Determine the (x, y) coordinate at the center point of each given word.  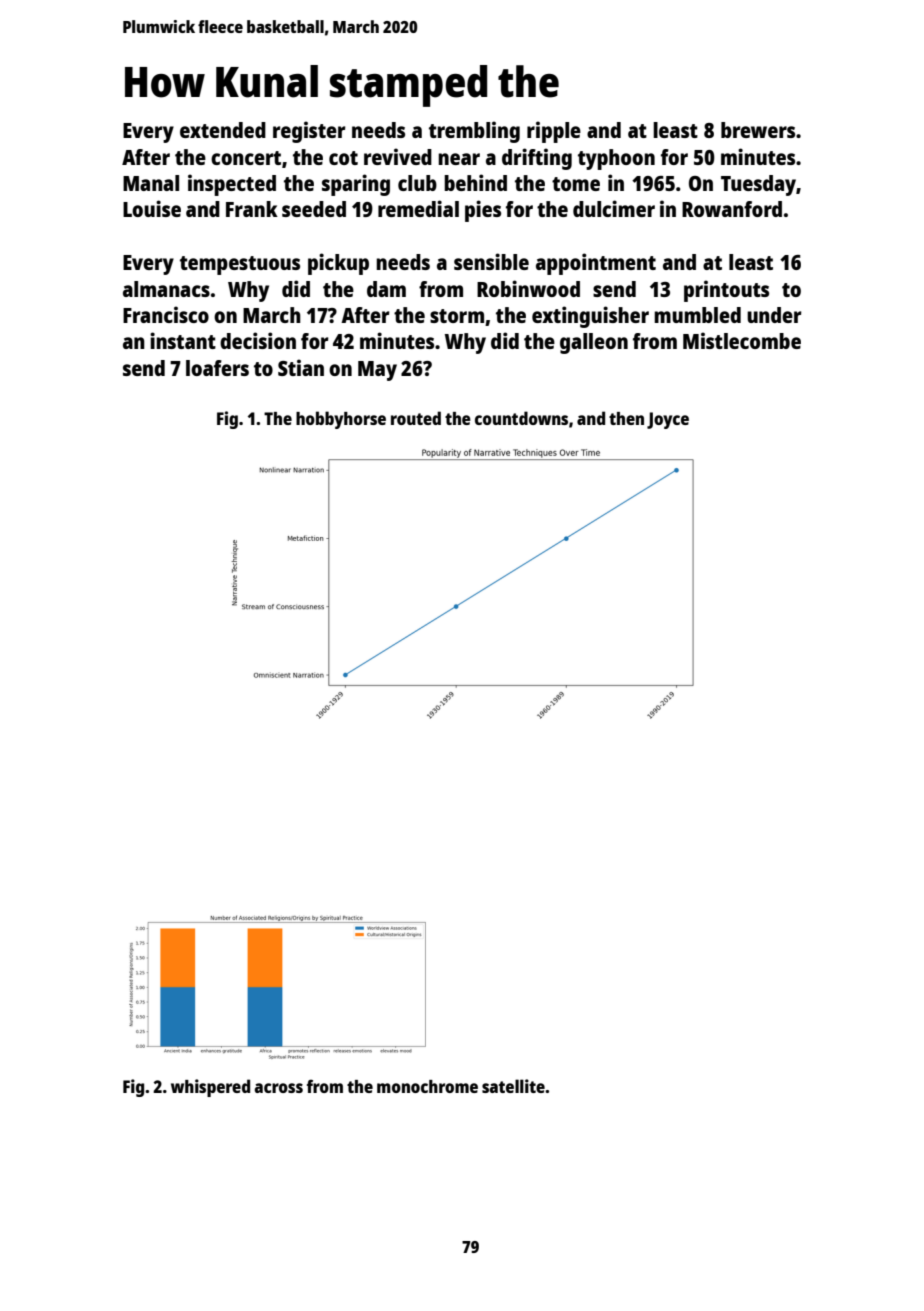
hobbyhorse (341, 420)
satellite (513, 1086)
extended (223, 130)
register (309, 132)
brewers (758, 130)
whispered (210, 1088)
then (626, 418)
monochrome (427, 1086)
